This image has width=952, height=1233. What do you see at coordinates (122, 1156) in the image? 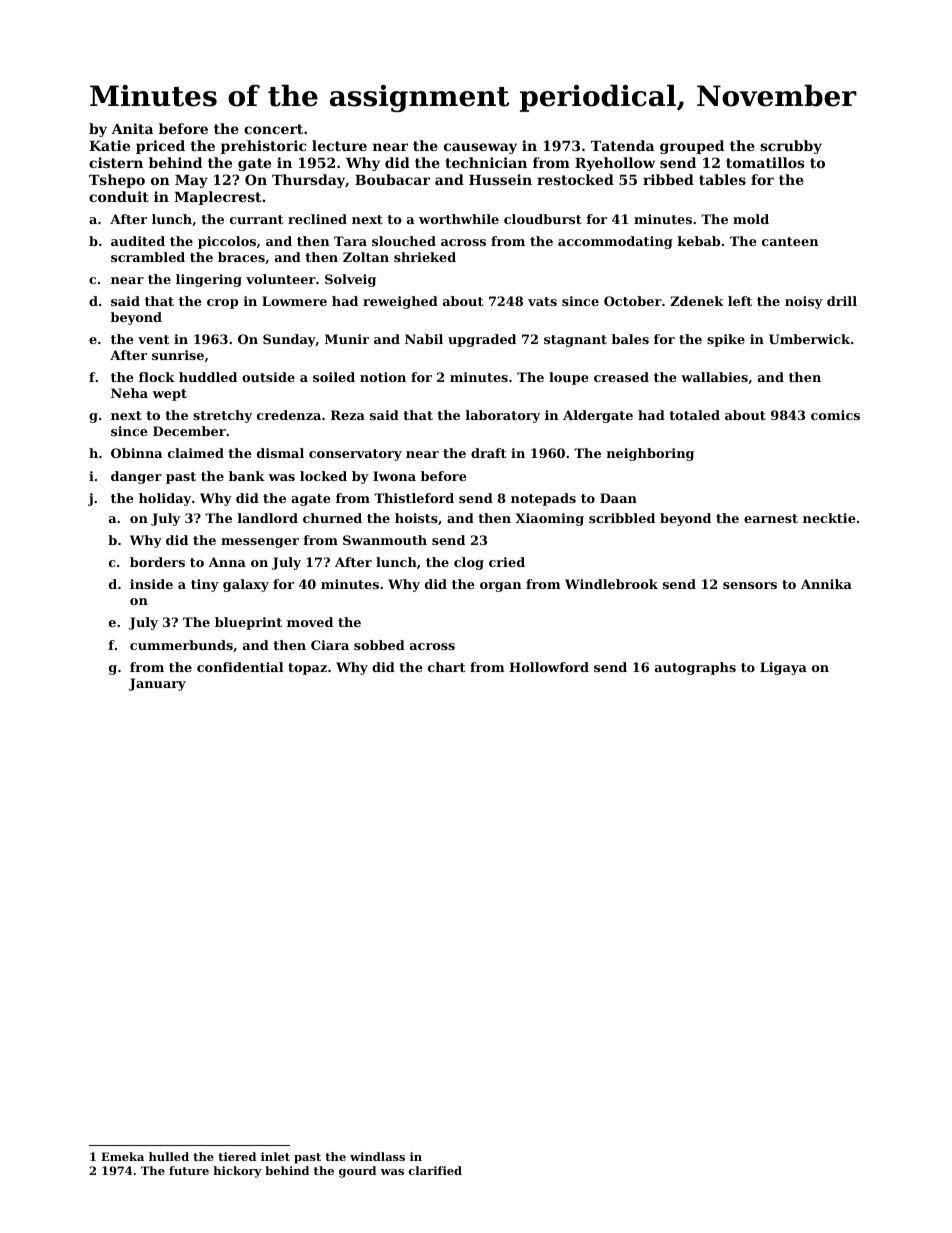
I see `Emeka` at bounding box center [122, 1156].
